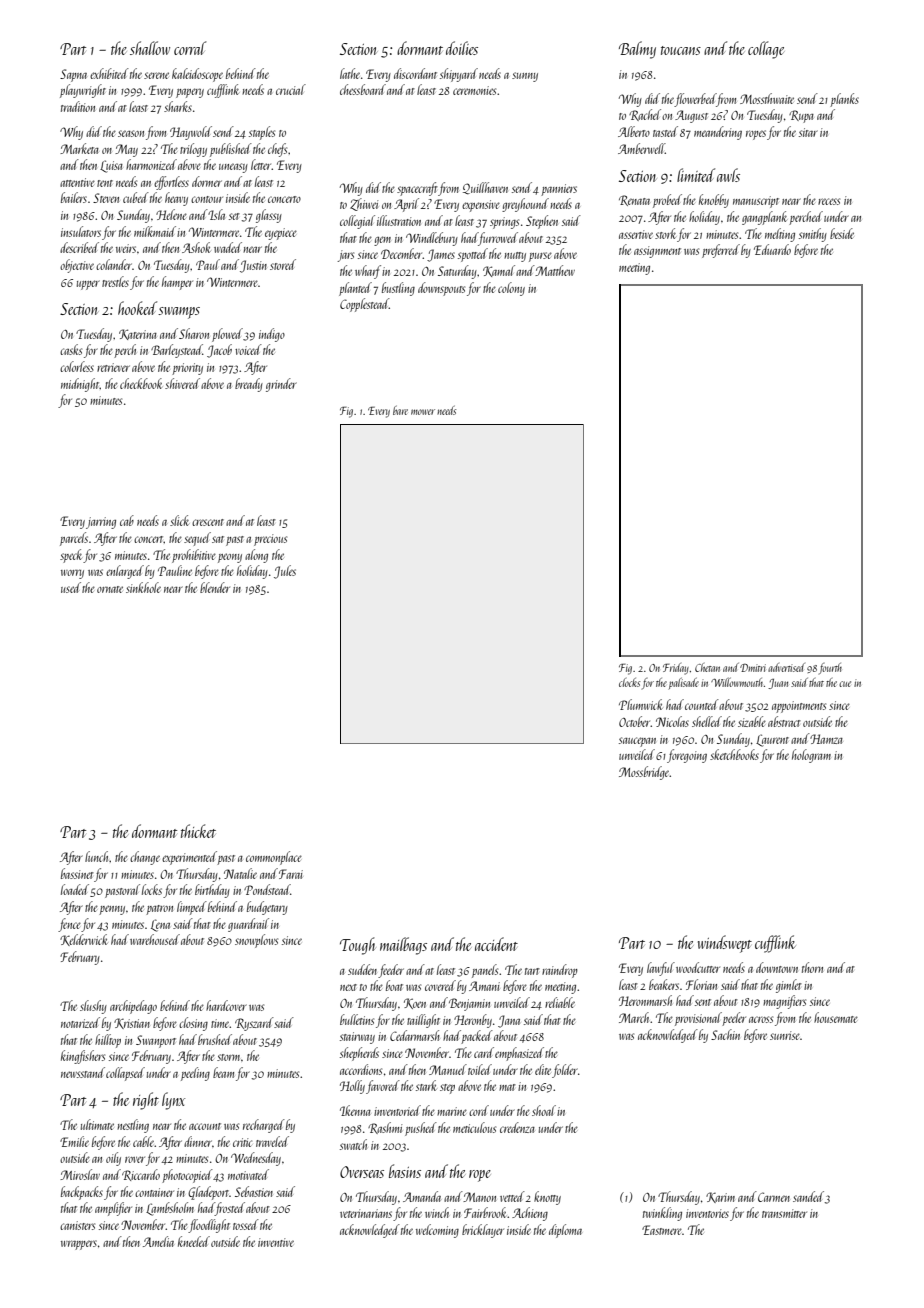 The width and height of the image is (924, 1308). What do you see at coordinates (160, 925) in the image?
I see `Lena` at bounding box center [160, 925].
